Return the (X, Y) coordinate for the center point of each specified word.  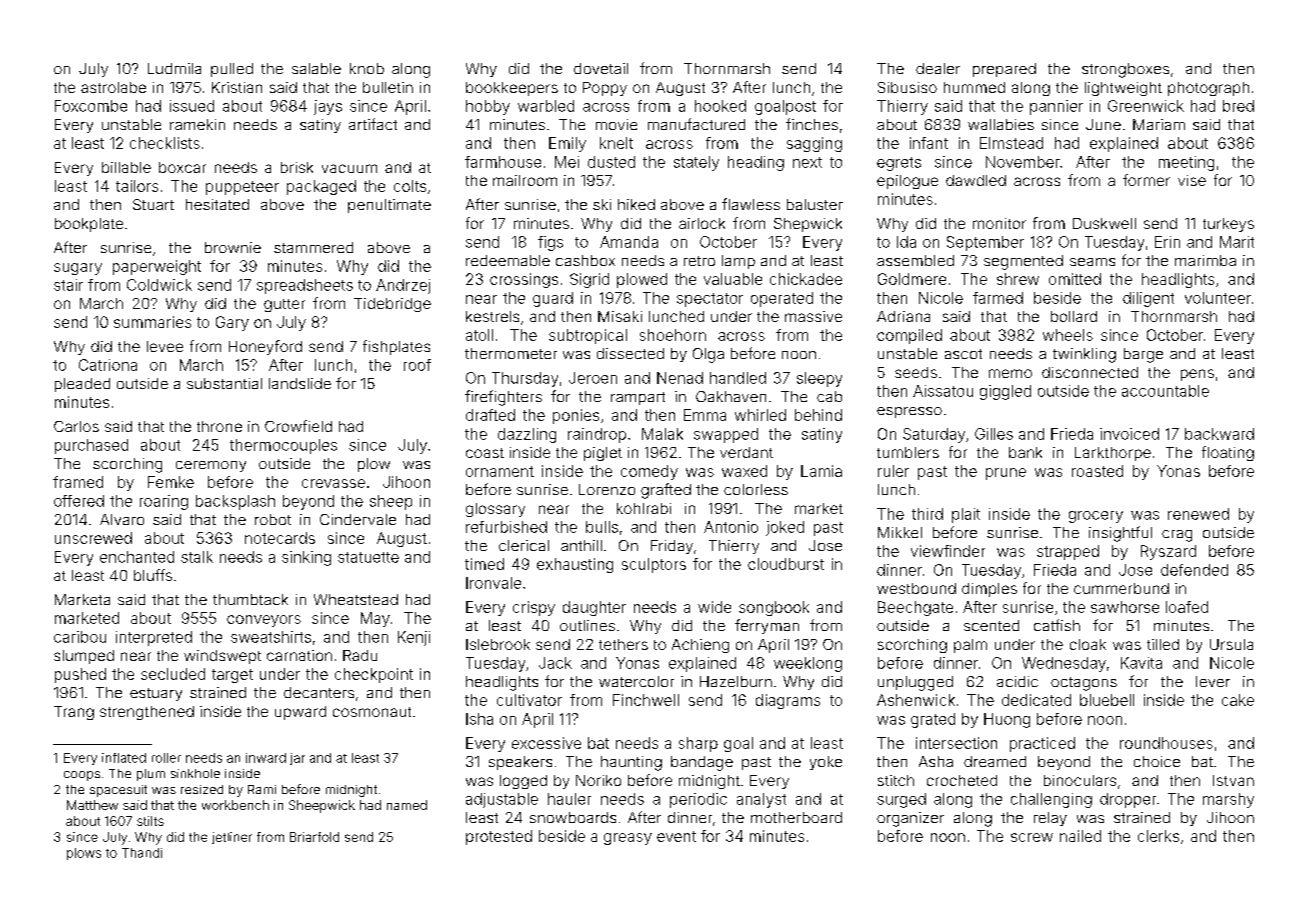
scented (991, 625)
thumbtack (250, 599)
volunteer (1218, 298)
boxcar (182, 167)
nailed (1080, 836)
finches (812, 124)
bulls (602, 527)
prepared (1004, 70)
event (676, 836)
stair (68, 285)
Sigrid (589, 280)
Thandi (142, 853)
